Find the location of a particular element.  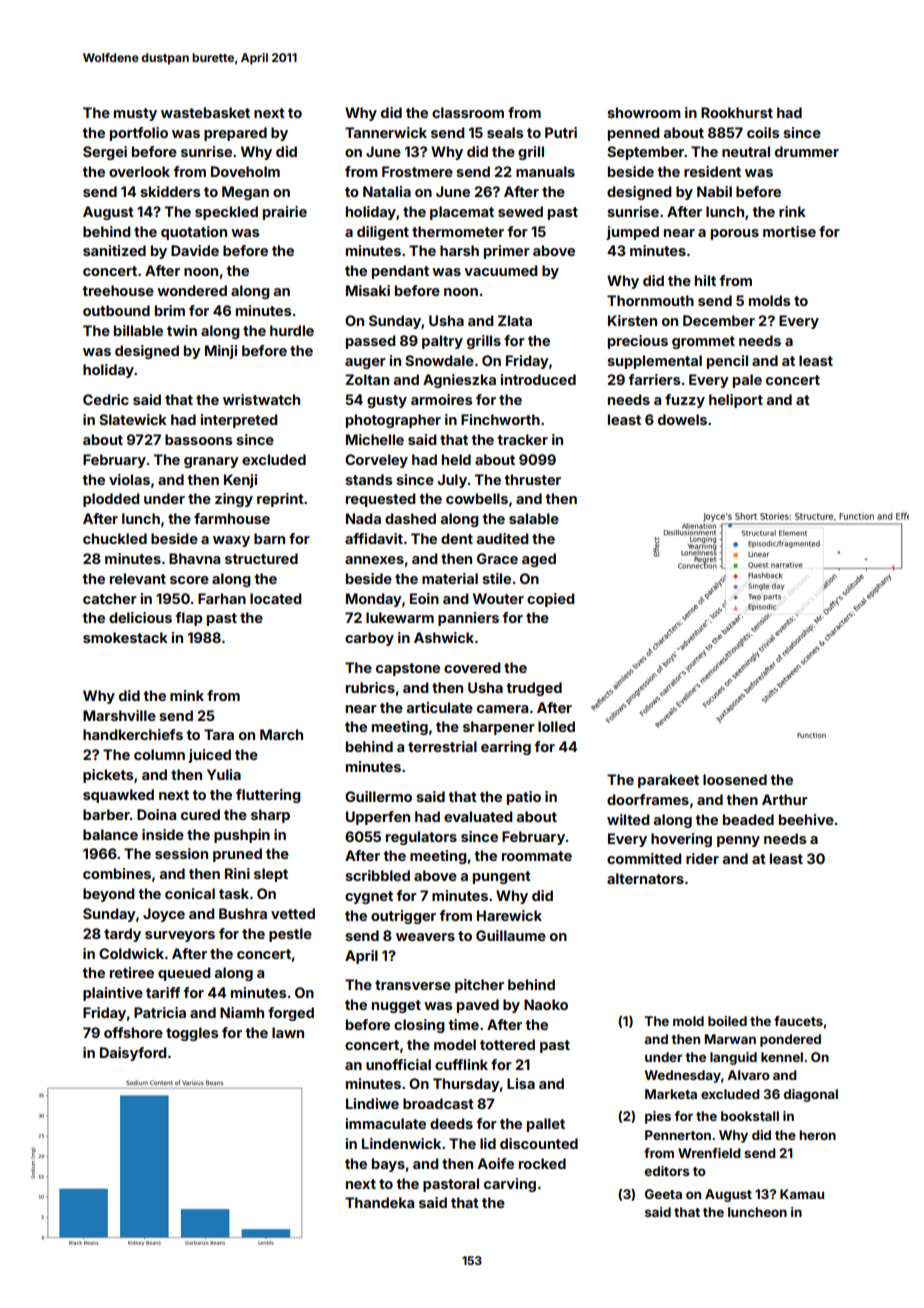

Zlata is located at coordinates (515, 320).
